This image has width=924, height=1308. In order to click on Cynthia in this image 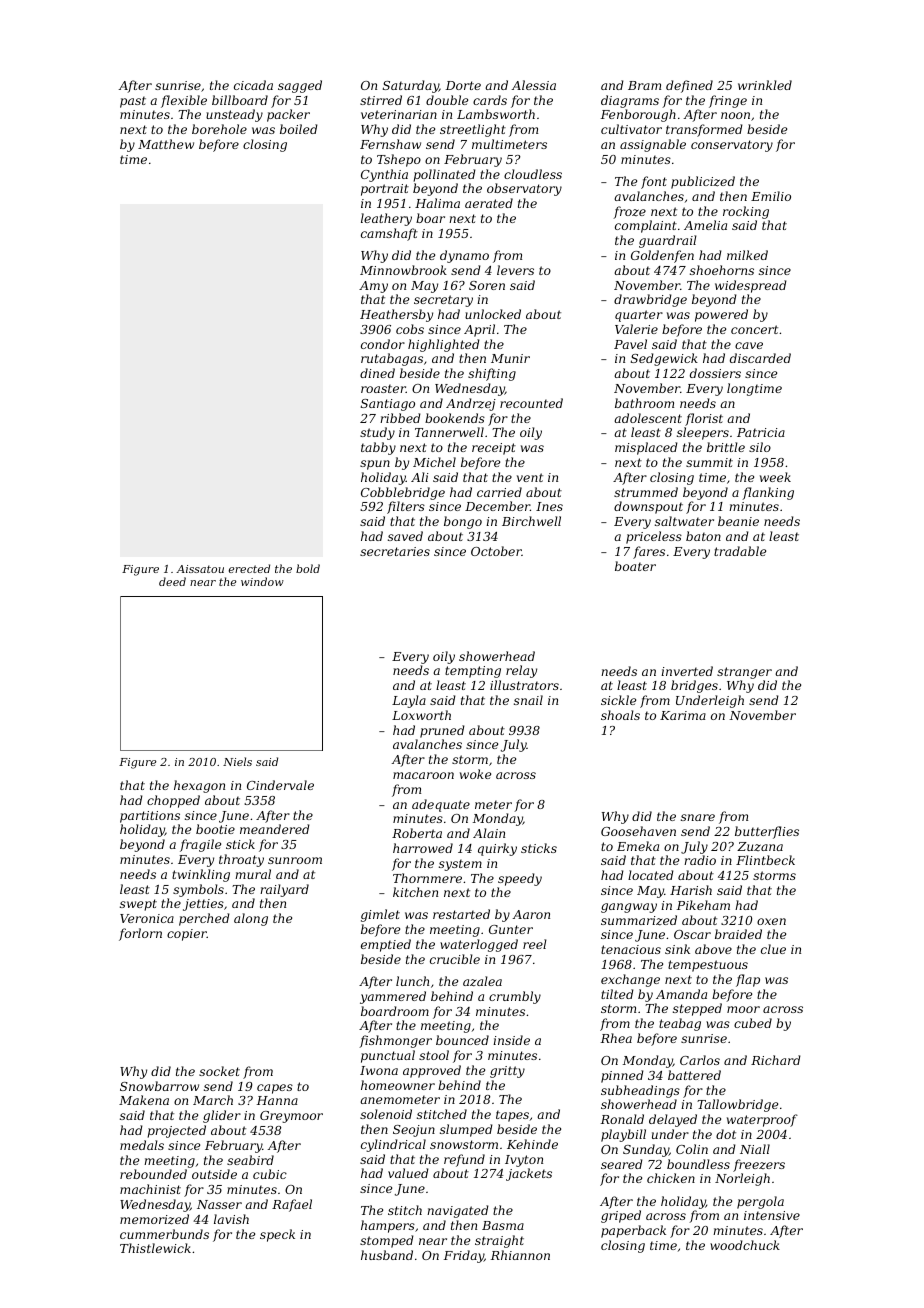, I will do `click(384, 175)`.
